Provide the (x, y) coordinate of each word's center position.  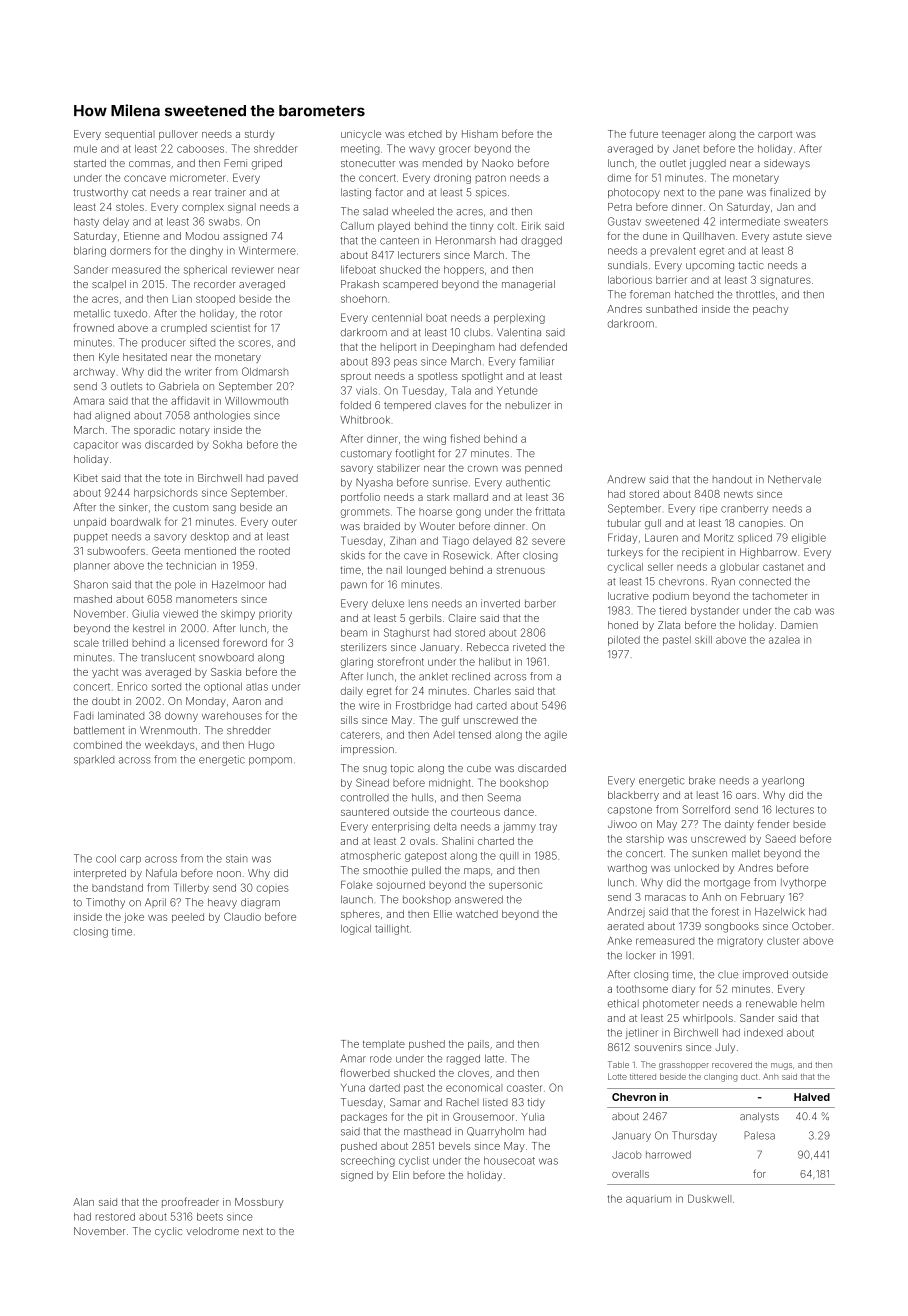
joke (134, 918)
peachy (771, 310)
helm (812, 1003)
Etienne (142, 236)
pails (478, 1045)
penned (543, 469)
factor (389, 192)
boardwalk (136, 522)
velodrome (212, 1231)
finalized (790, 192)
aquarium (648, 1200)
